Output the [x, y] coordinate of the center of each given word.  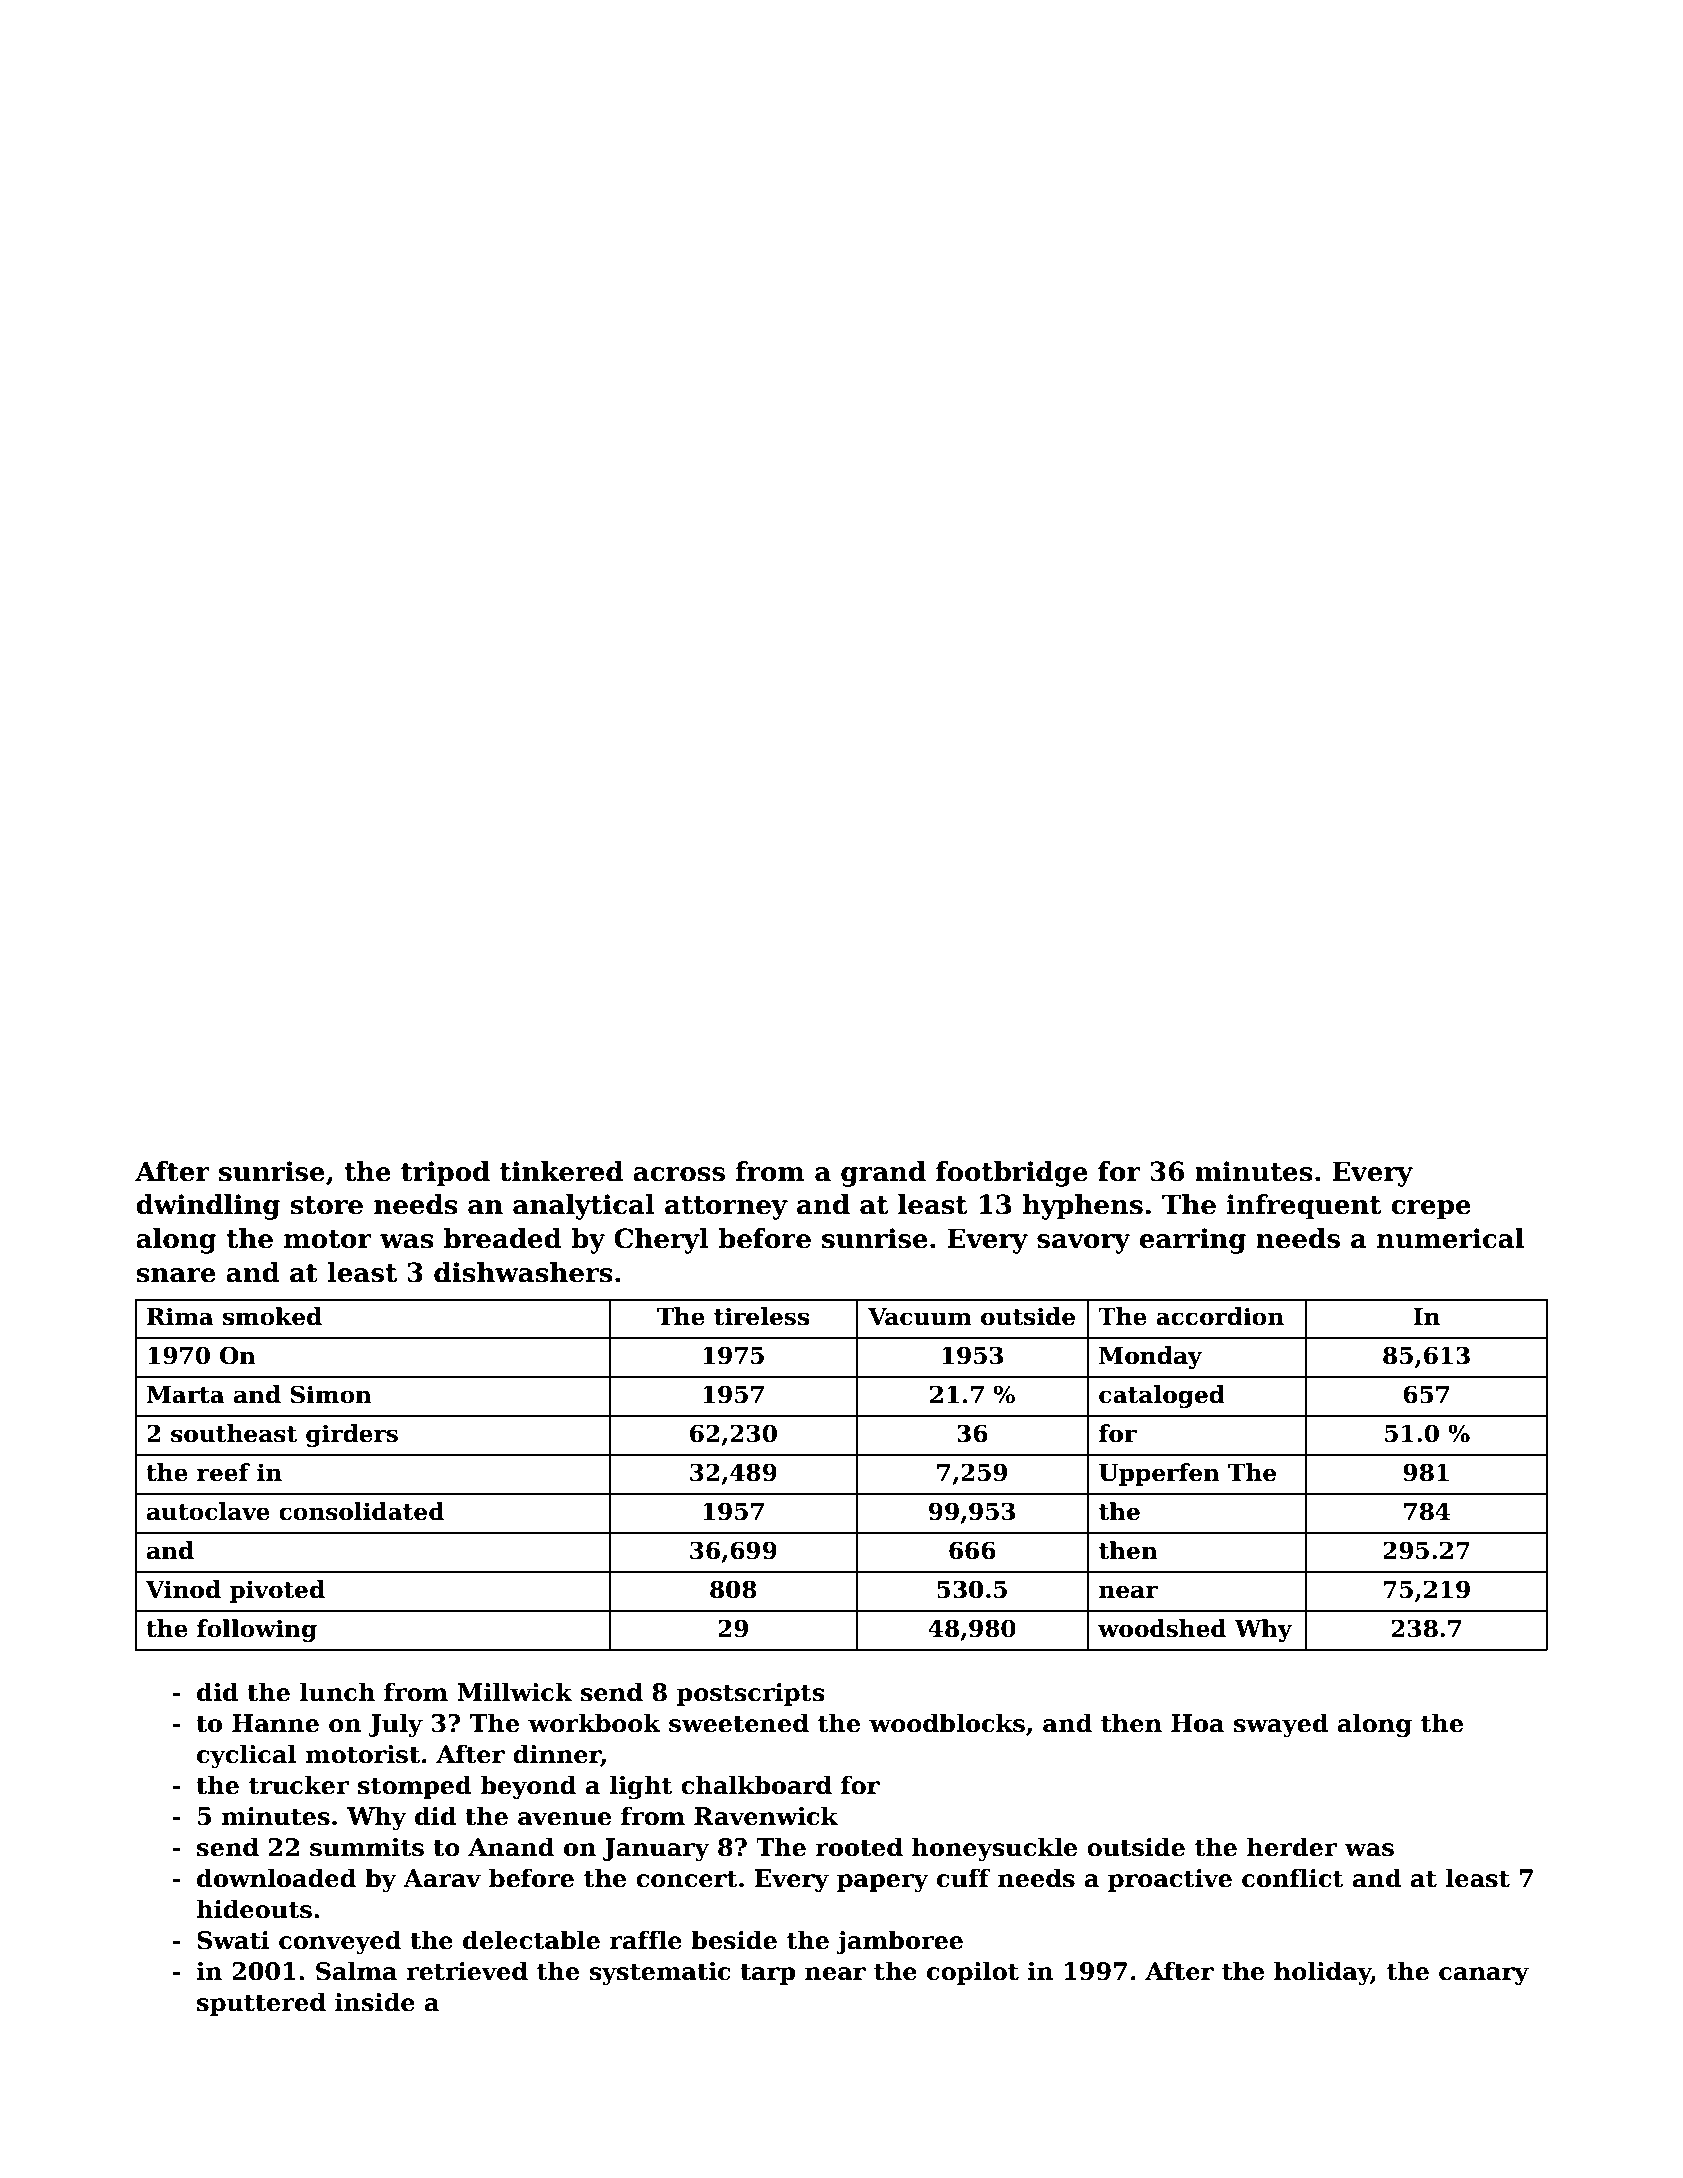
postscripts [751, 1694]
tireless [761, 1316]
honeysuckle [994, 1849]
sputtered [261, 2004]
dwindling [208, 1207]
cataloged [1162, 1396]
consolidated [361, 1511]
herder [1292, 1847]
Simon [331, 1394]
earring [1192, 1241]
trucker [299, 1785]
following [257, 1630]
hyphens [1082, 1207]
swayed [1281, 1725]
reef [223, 1472]
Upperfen [1159, 1474]
